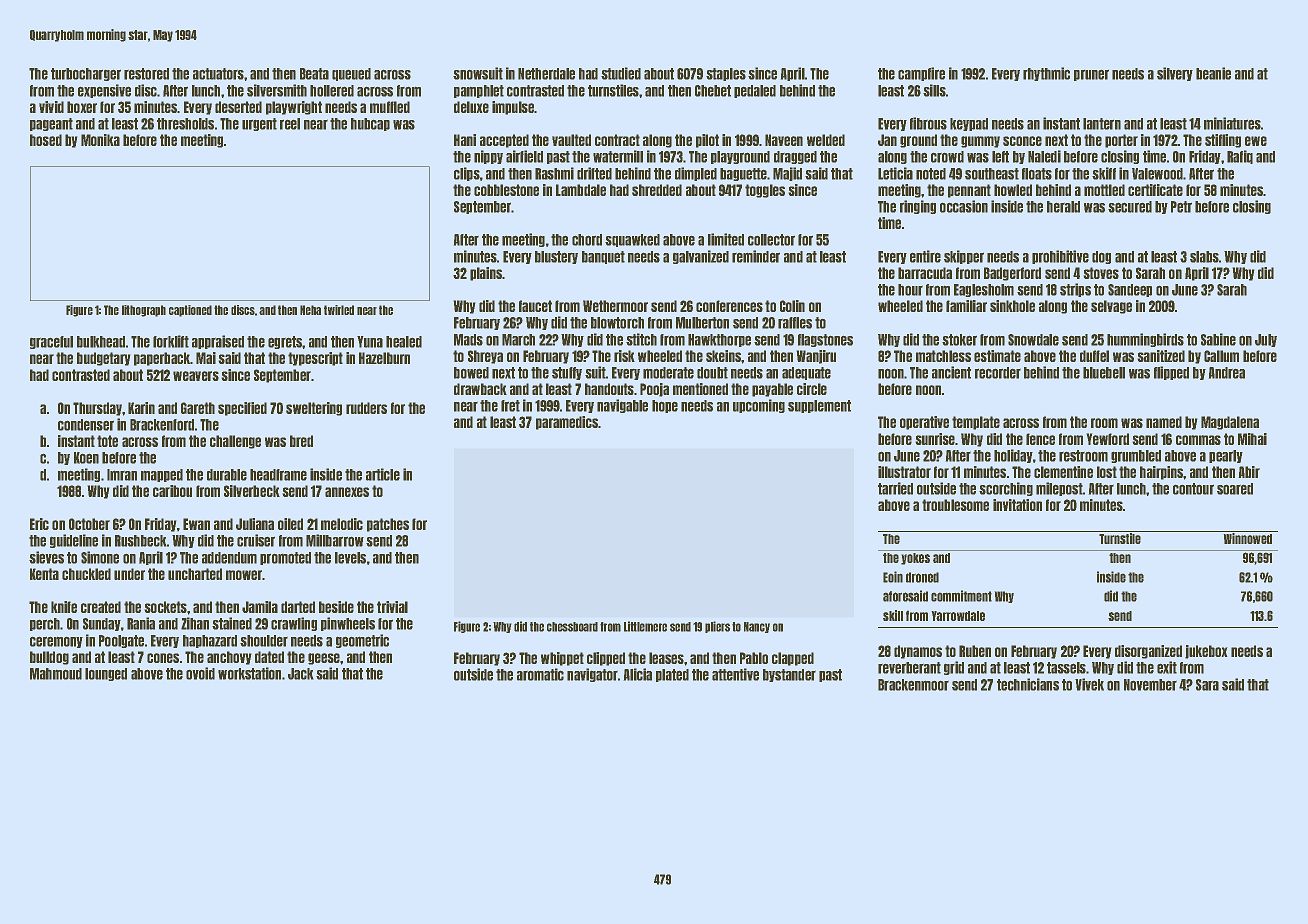 This screenshot has height=924, width=1308. I want to click on Jack, so click(300, 674).
